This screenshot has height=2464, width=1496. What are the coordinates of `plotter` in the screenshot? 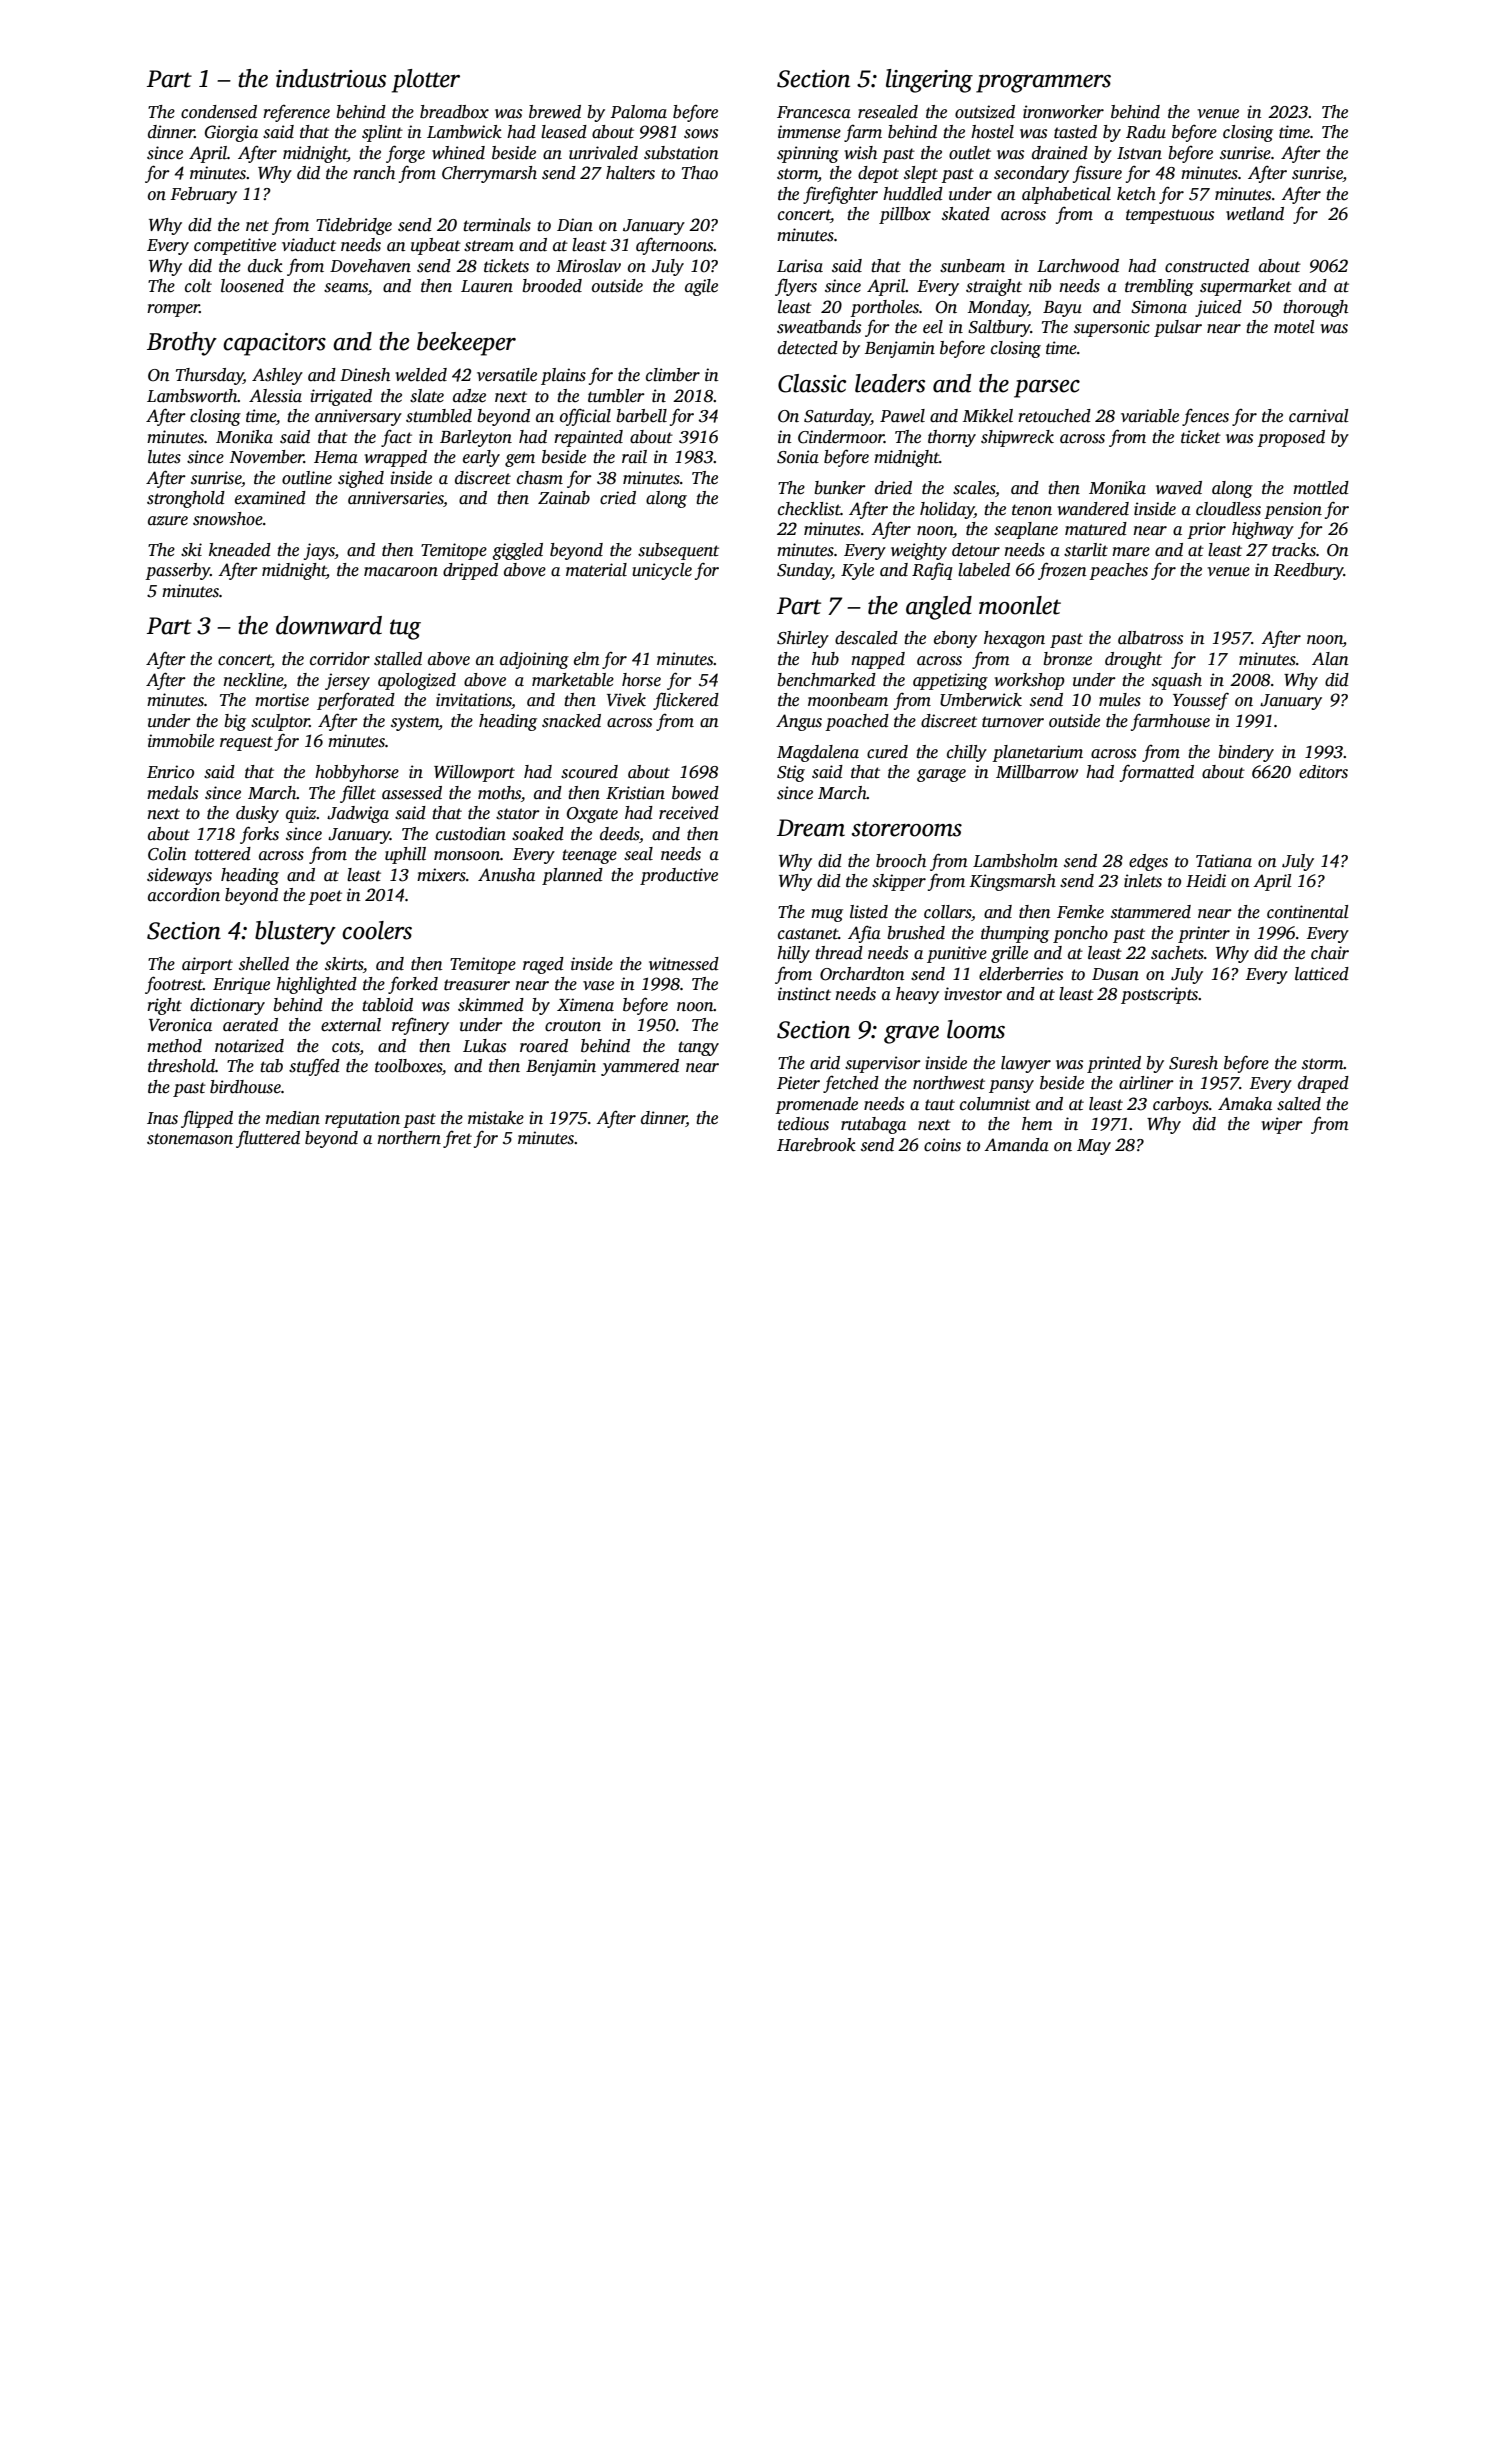 It's located at (426, 81).
